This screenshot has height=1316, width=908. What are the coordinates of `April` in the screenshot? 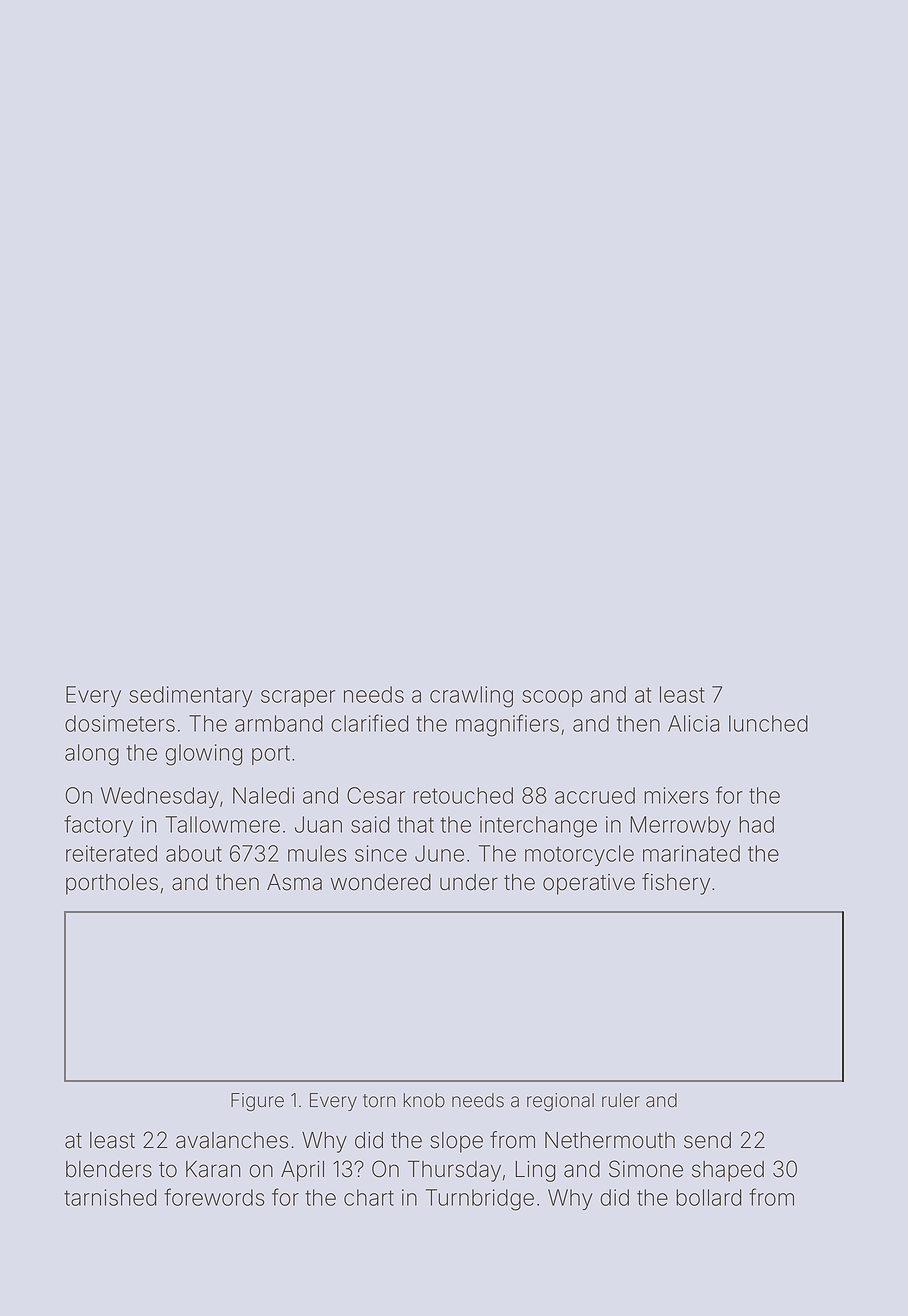 It's located at (302, 1171).
